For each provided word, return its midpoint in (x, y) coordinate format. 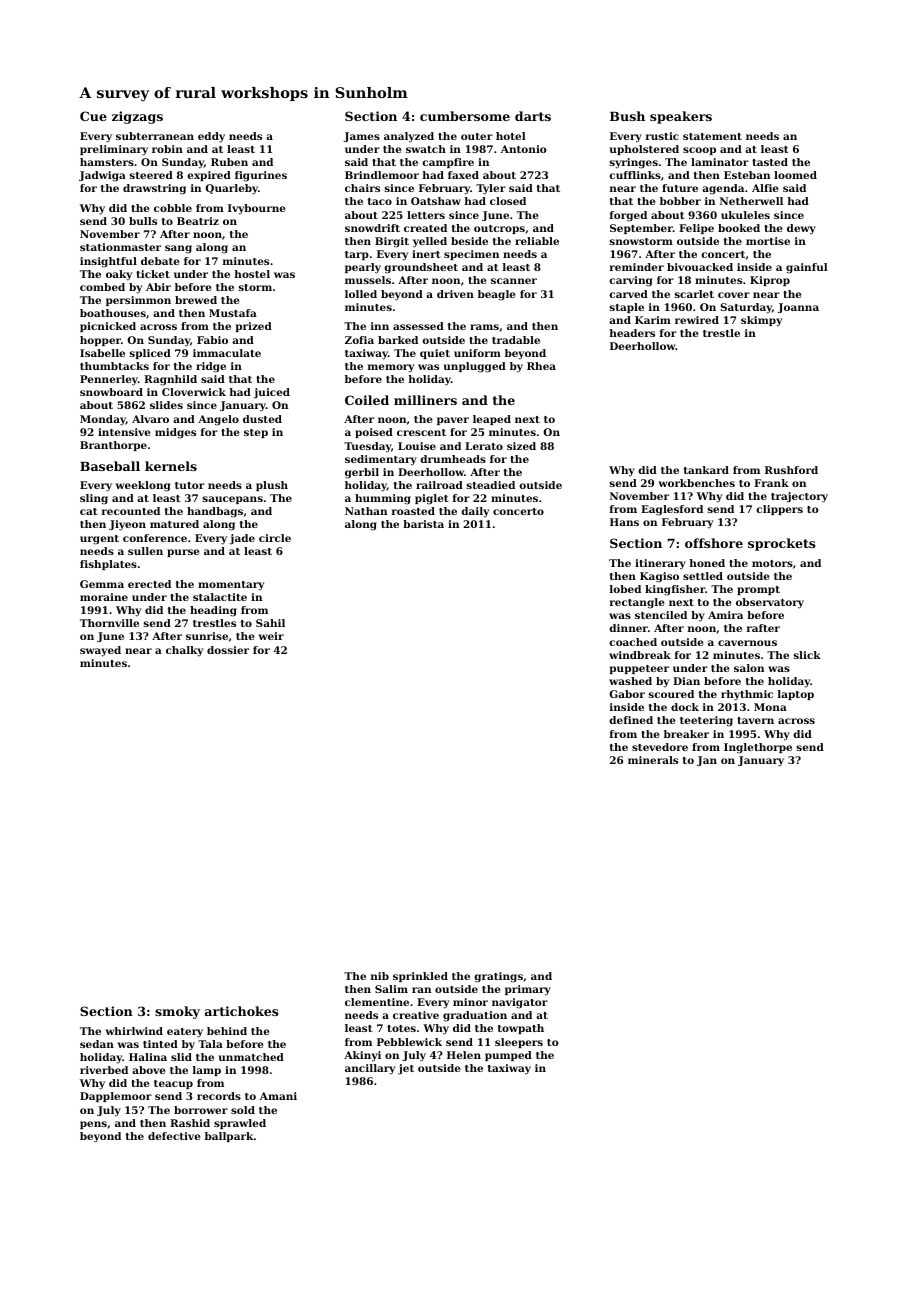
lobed (625, 589)
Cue (93, 116)
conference (155, 538)
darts (533, 116)
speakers (681, 117)
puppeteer (639, 669)
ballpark (229, 1137)
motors (772, 563)
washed (630, 681)
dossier (228, 650)
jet (406, 1069)
